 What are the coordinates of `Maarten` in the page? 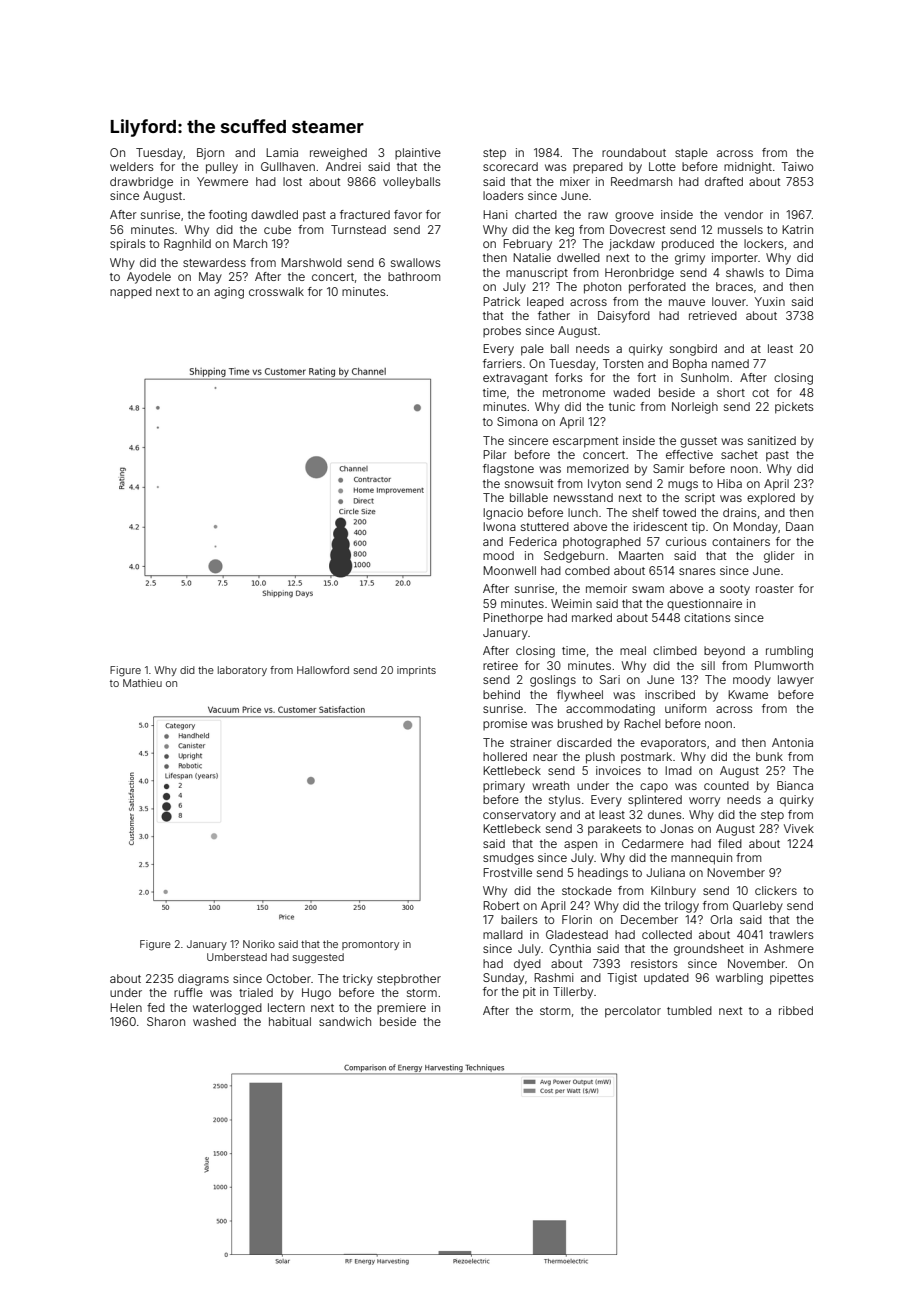 It's located at (641, 555).
